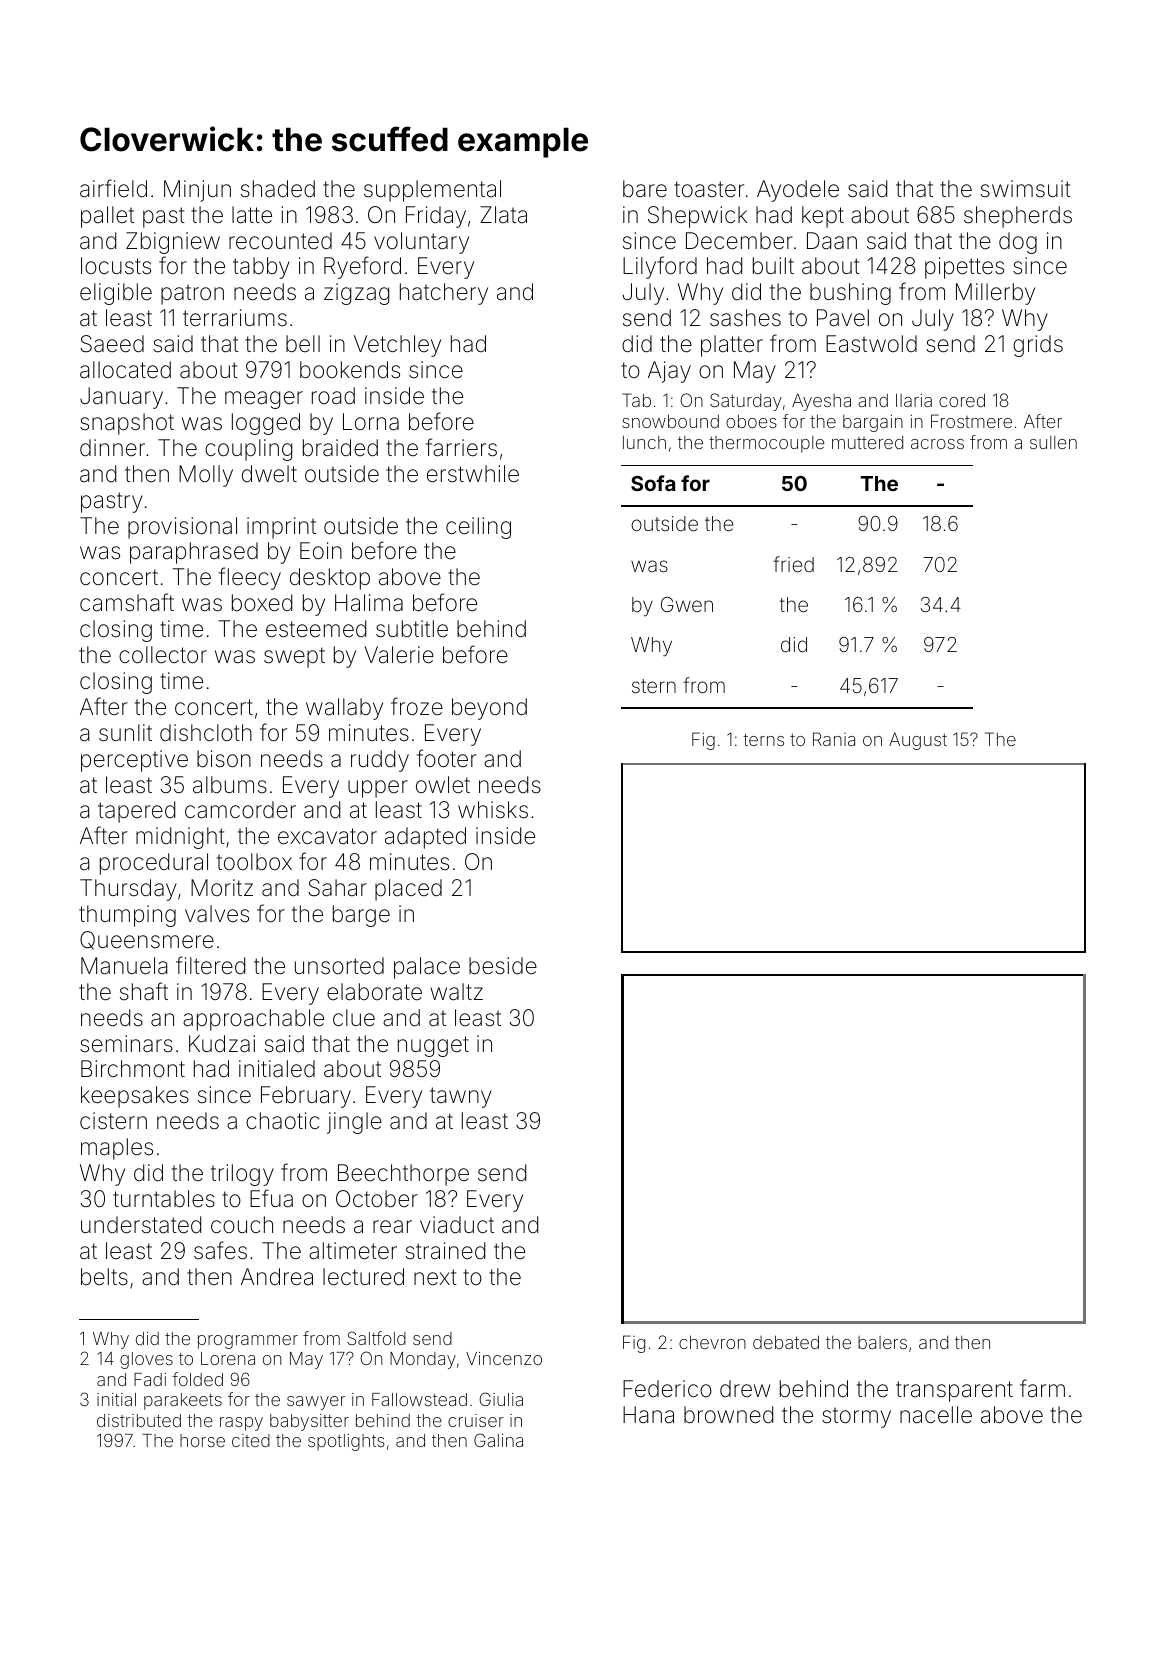  What do you see at coordinates (362, 267) in the page?
I see `Ryeford` at bounding box center [362, 267].
